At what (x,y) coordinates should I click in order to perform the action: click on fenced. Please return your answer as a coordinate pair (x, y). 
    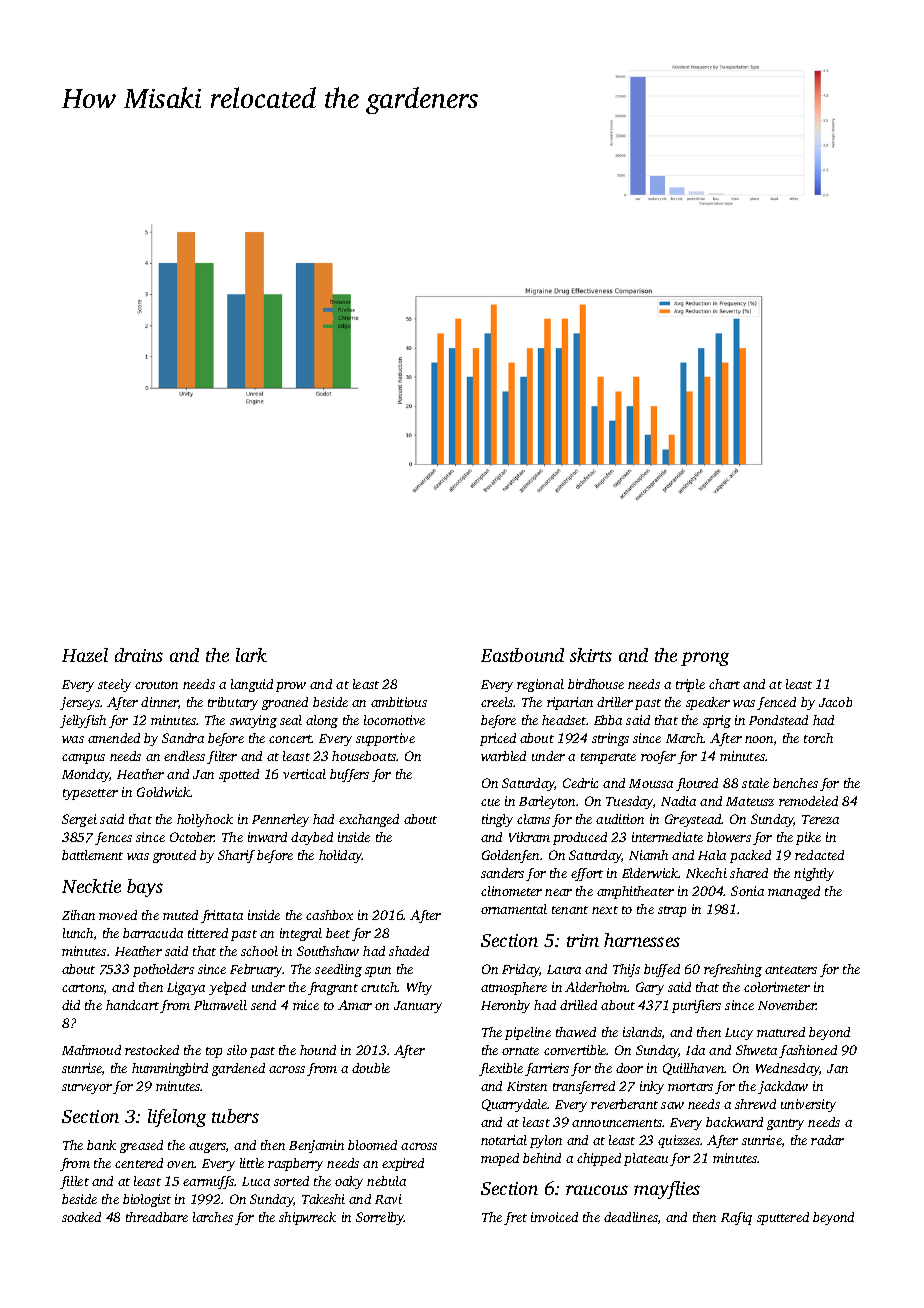
    Looking at the image, I should click on (776, 703).
